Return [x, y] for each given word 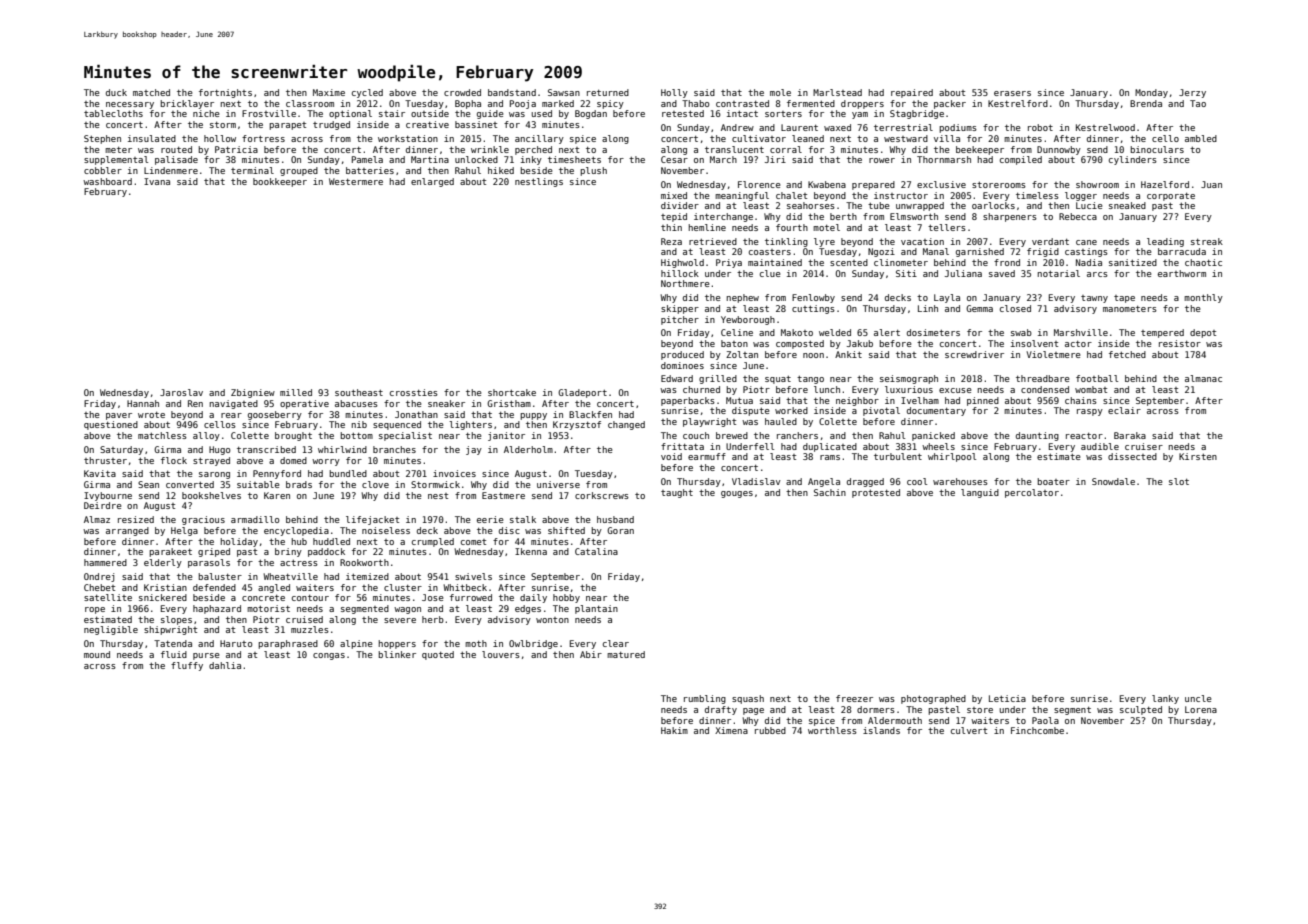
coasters [770, 252]
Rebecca [1078, 216]
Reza [671, 241]
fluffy [187, 666]
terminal [252, 170]
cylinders [1133, 160]
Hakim [674, 730]
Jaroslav [181, 392]
